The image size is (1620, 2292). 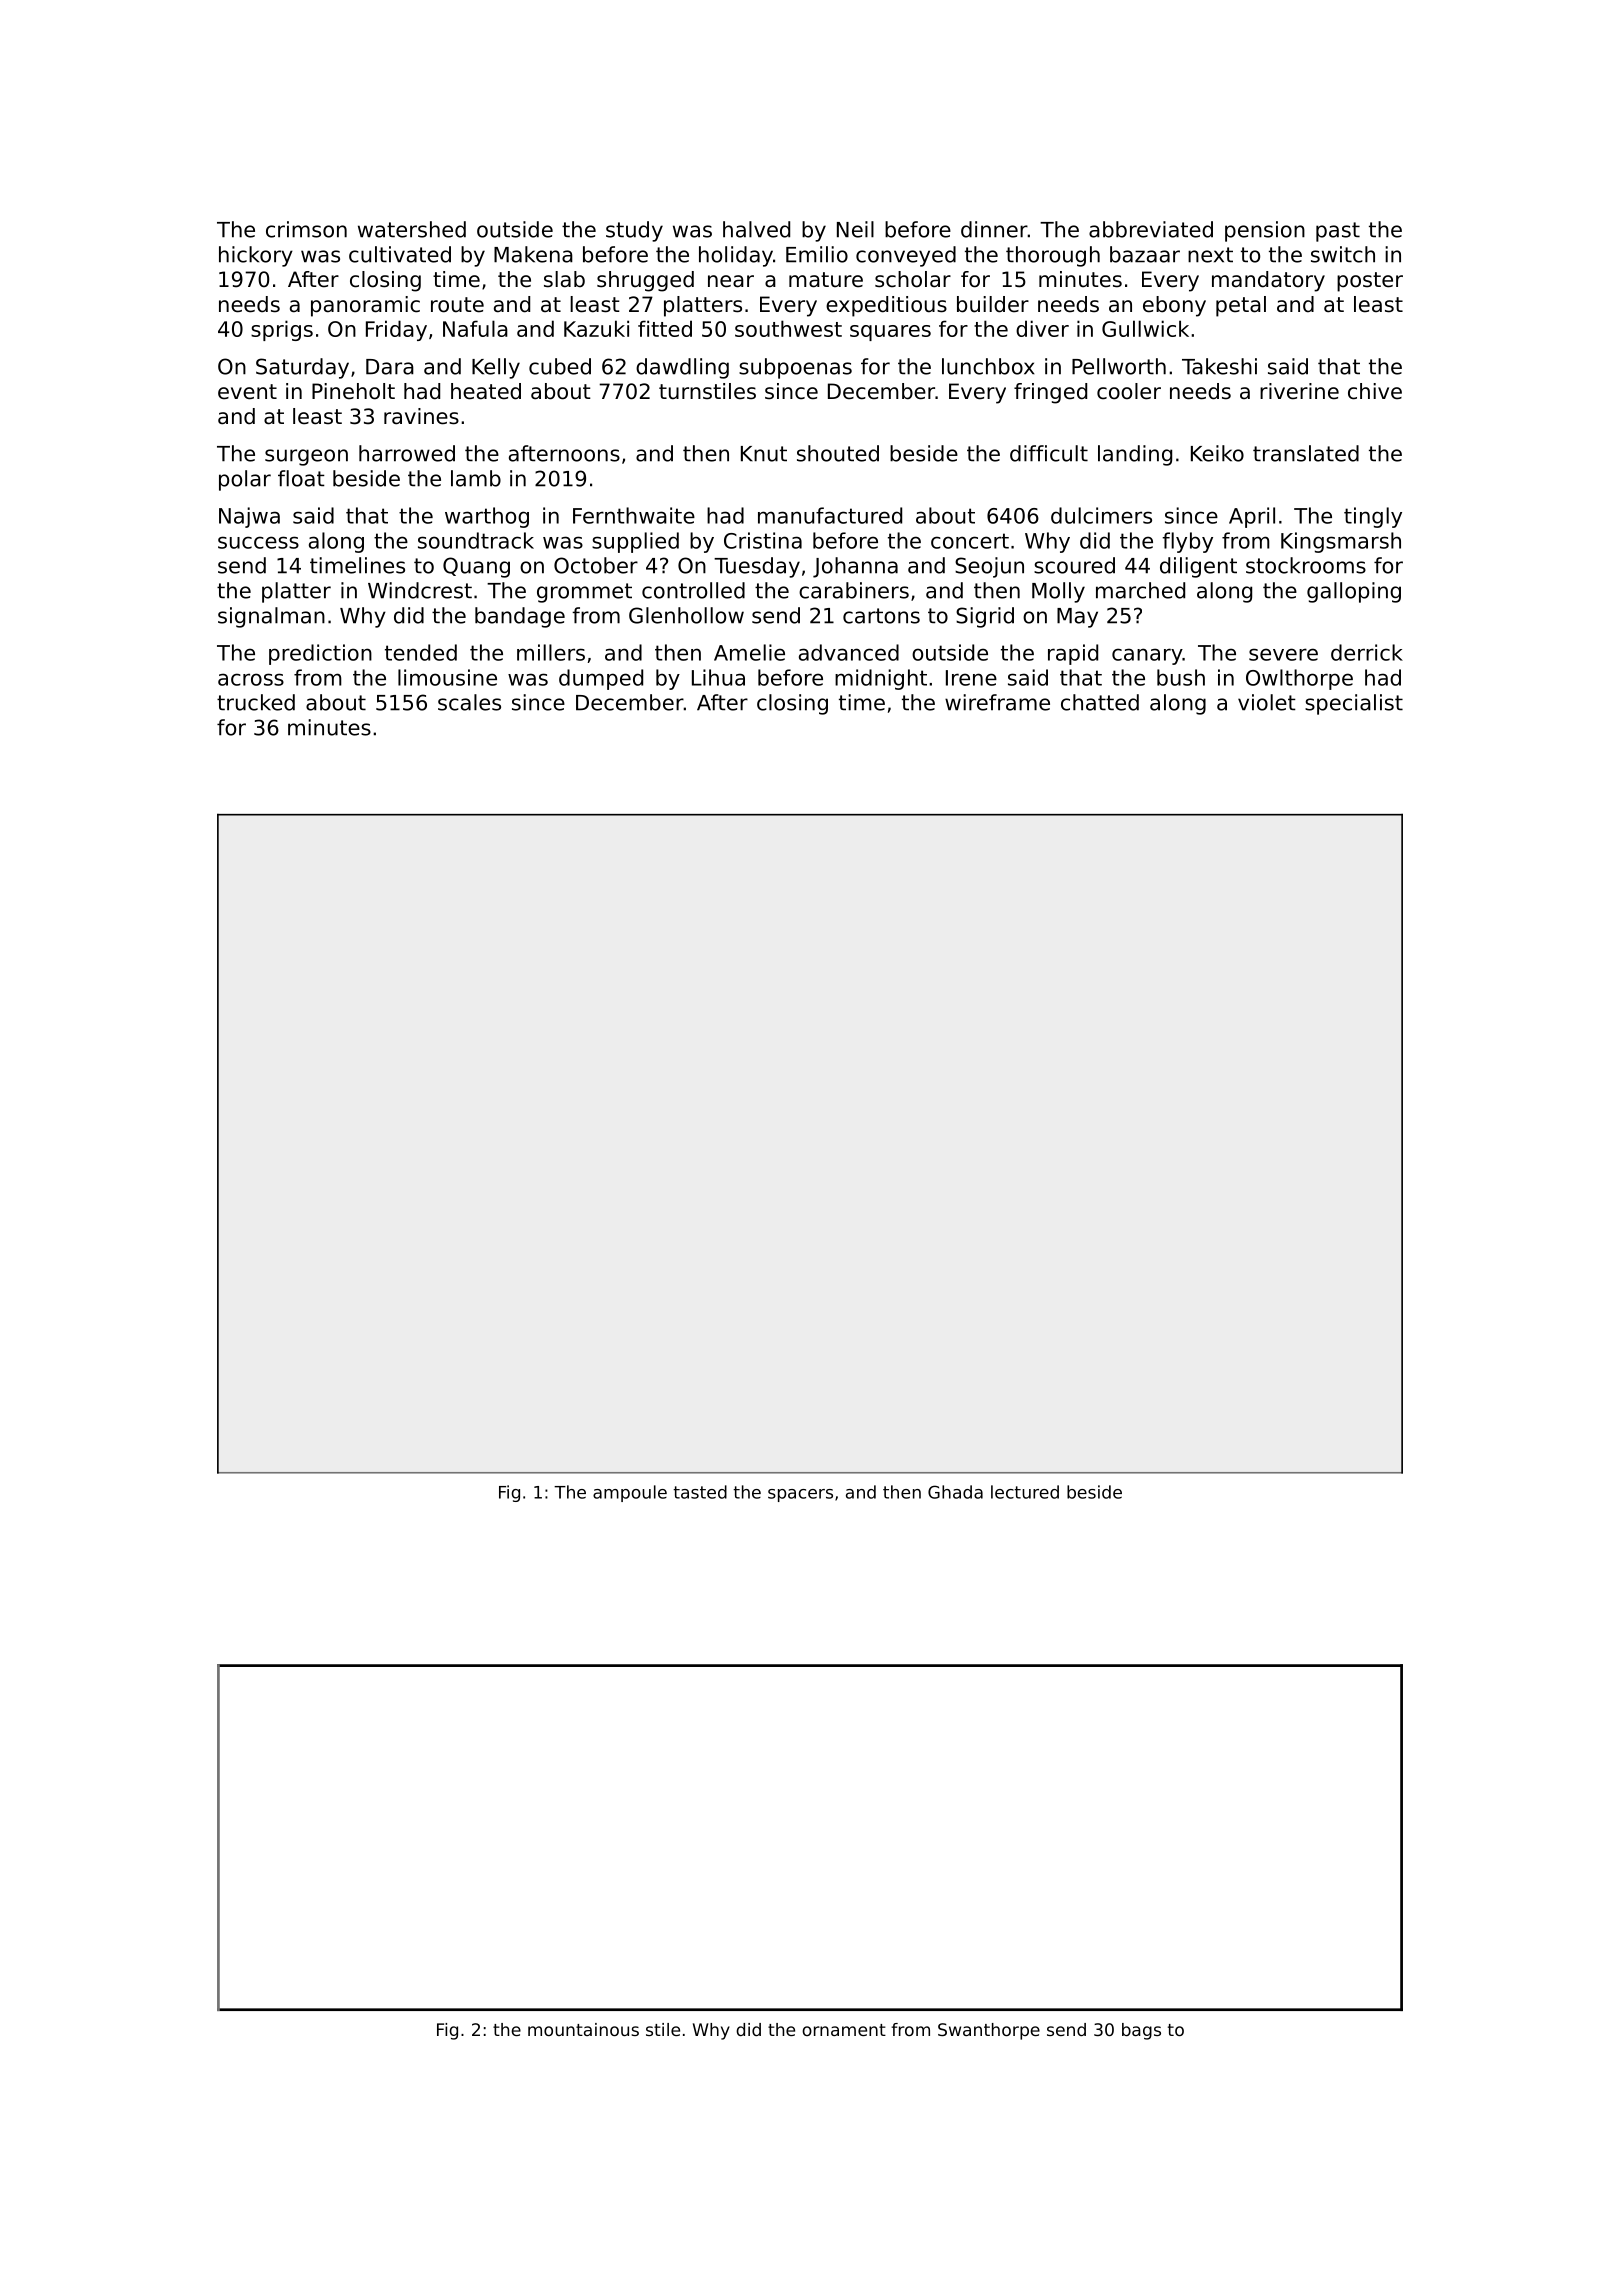 What do you see at coordinates (855, 229) in the screenshot?
I see `Neil` at bounding box center [855, 229].
